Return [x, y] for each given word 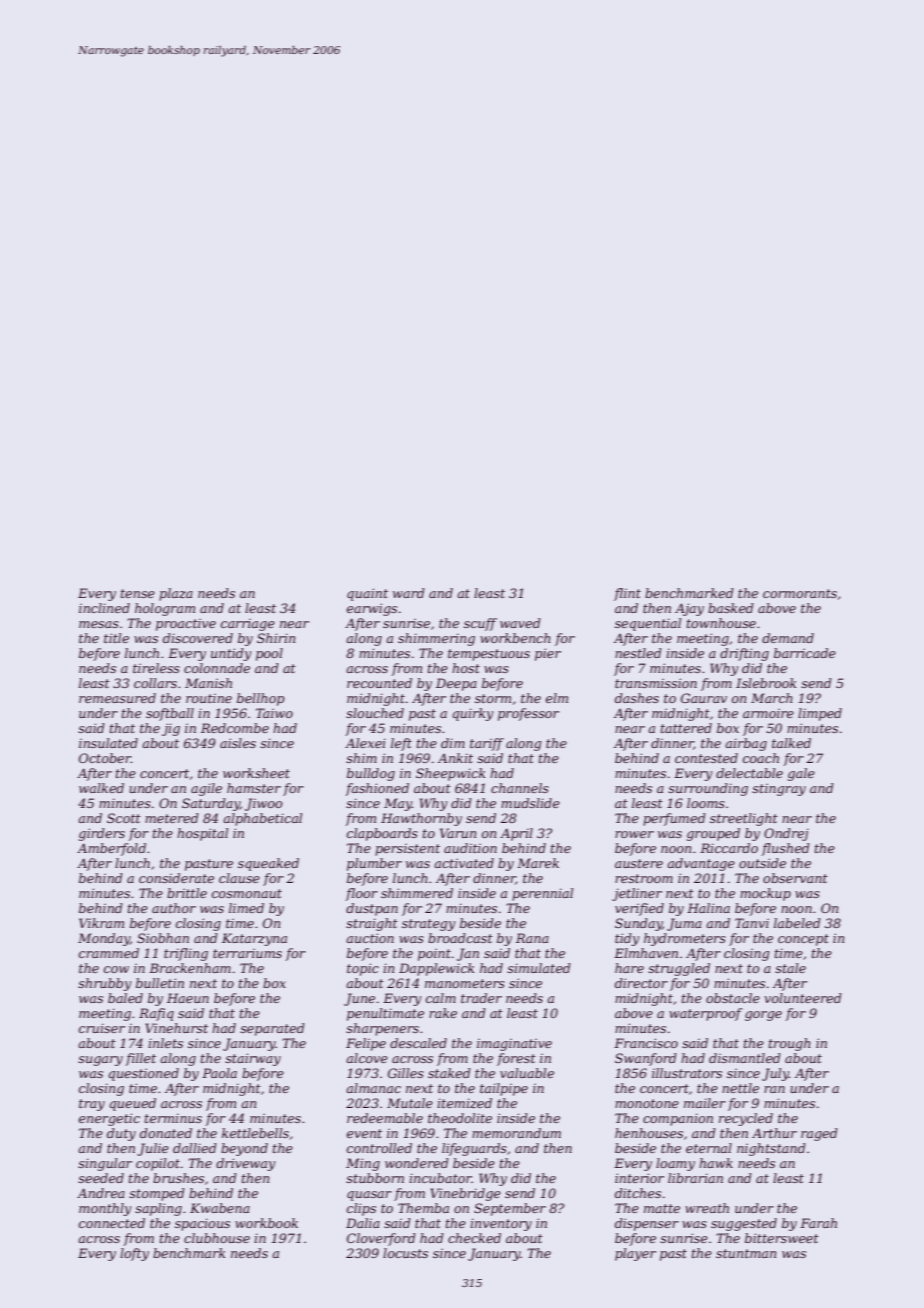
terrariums [247, 953]
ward [409, 593]
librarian [695, 1178]
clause [239, 878]
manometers [465, 983]
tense [138, 593]
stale [790, 968]
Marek [538, 863]
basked [731, 608]
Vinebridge [465, 1194]
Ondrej [786, 834]
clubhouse [217, 1238]
